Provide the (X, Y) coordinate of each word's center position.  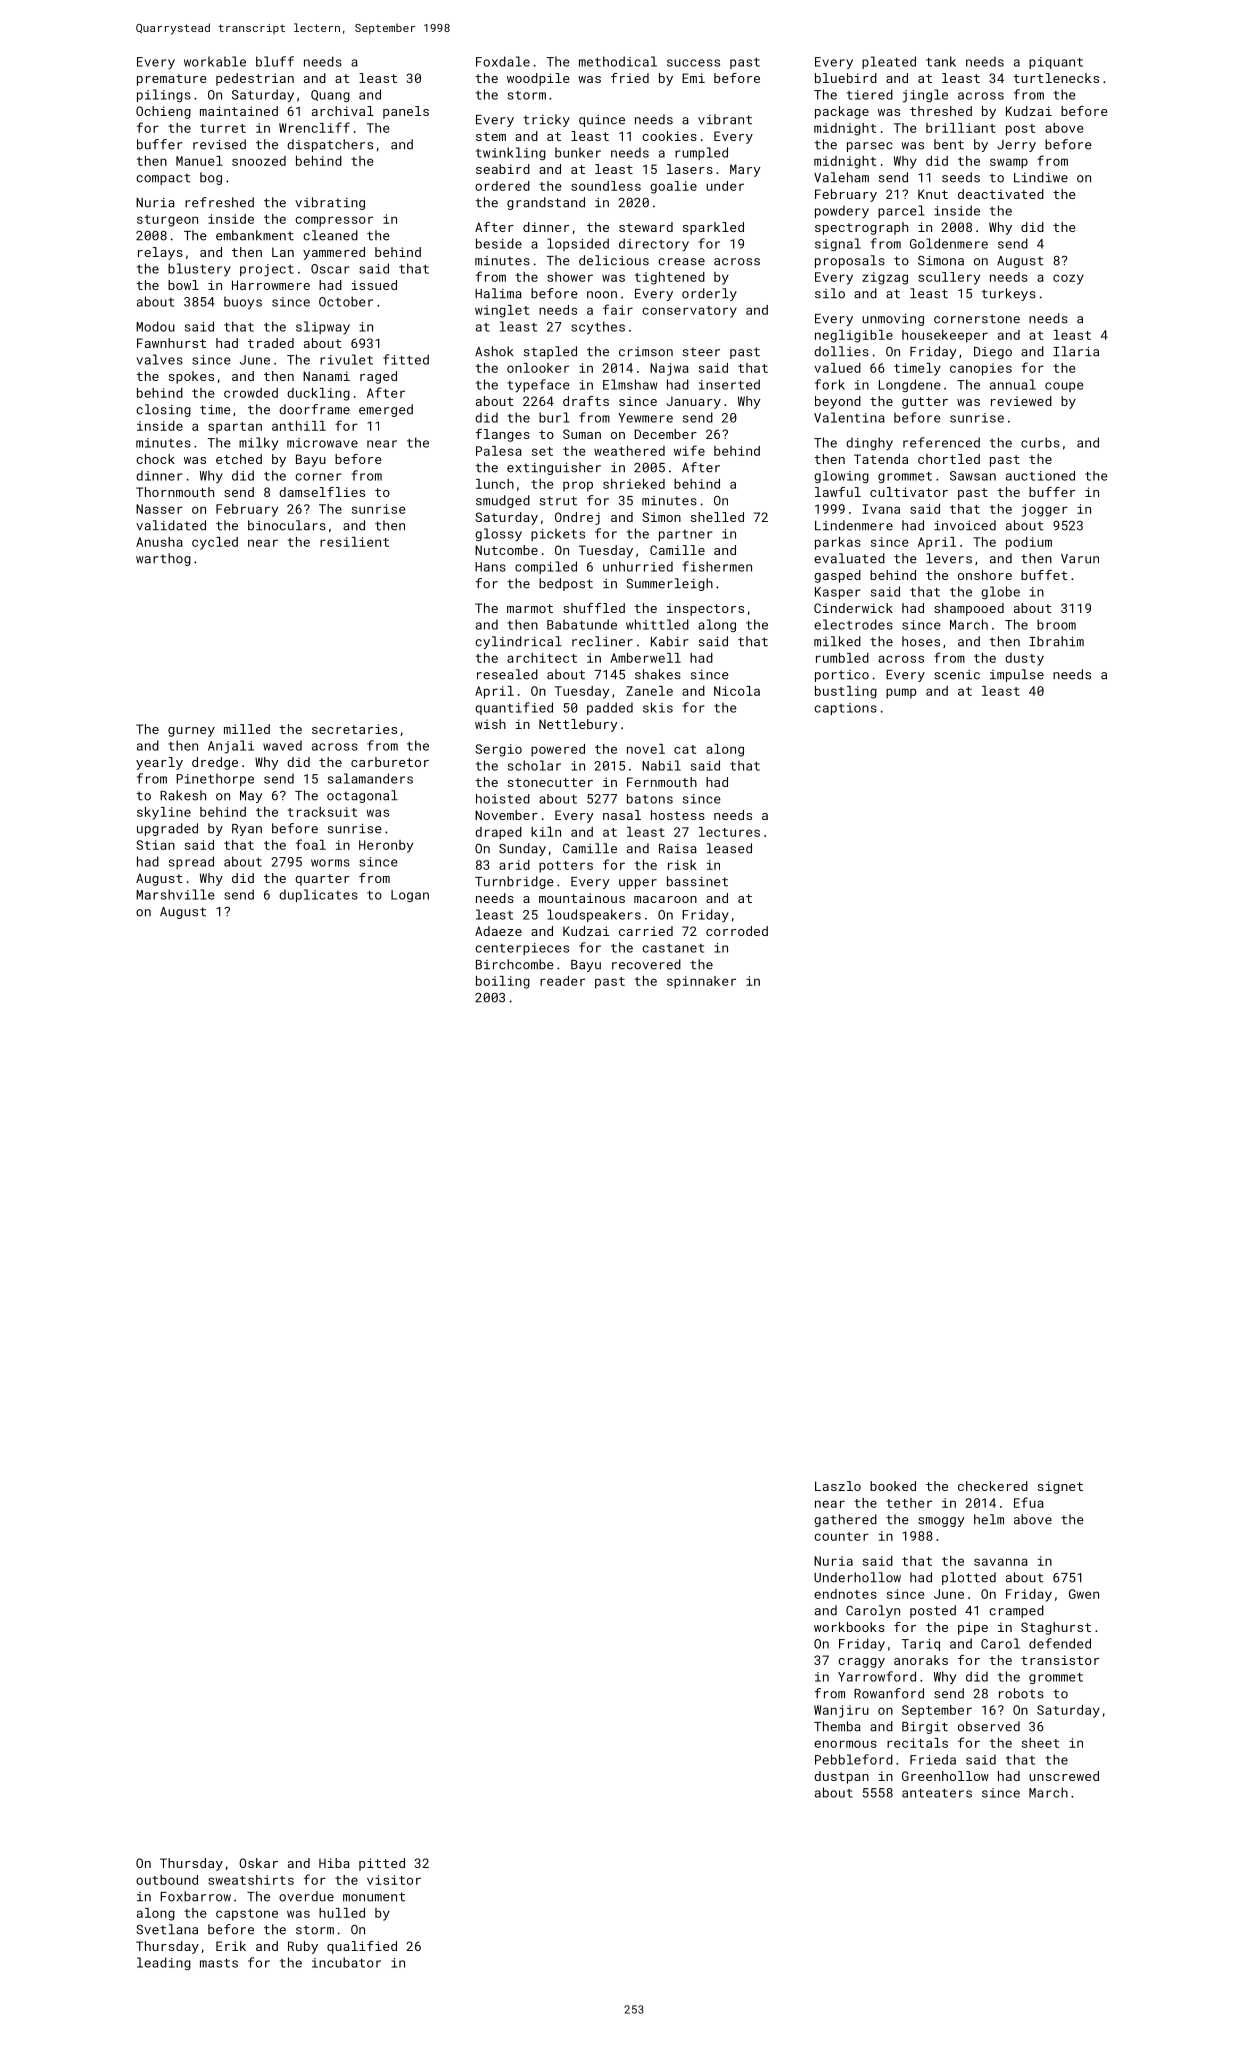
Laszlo (838, 1486)
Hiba (334, 1863)
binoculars (287, 525)
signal (838, 244)
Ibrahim (1056, 641)
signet (1060, 1487)
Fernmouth (662, 782)
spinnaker (701, 982)
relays (160, 253)
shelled (717, 517)
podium (1029, 543)
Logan (410, 896)
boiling (503, 982)
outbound (167, 1880)
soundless (606, 186)
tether (909, 1503)
